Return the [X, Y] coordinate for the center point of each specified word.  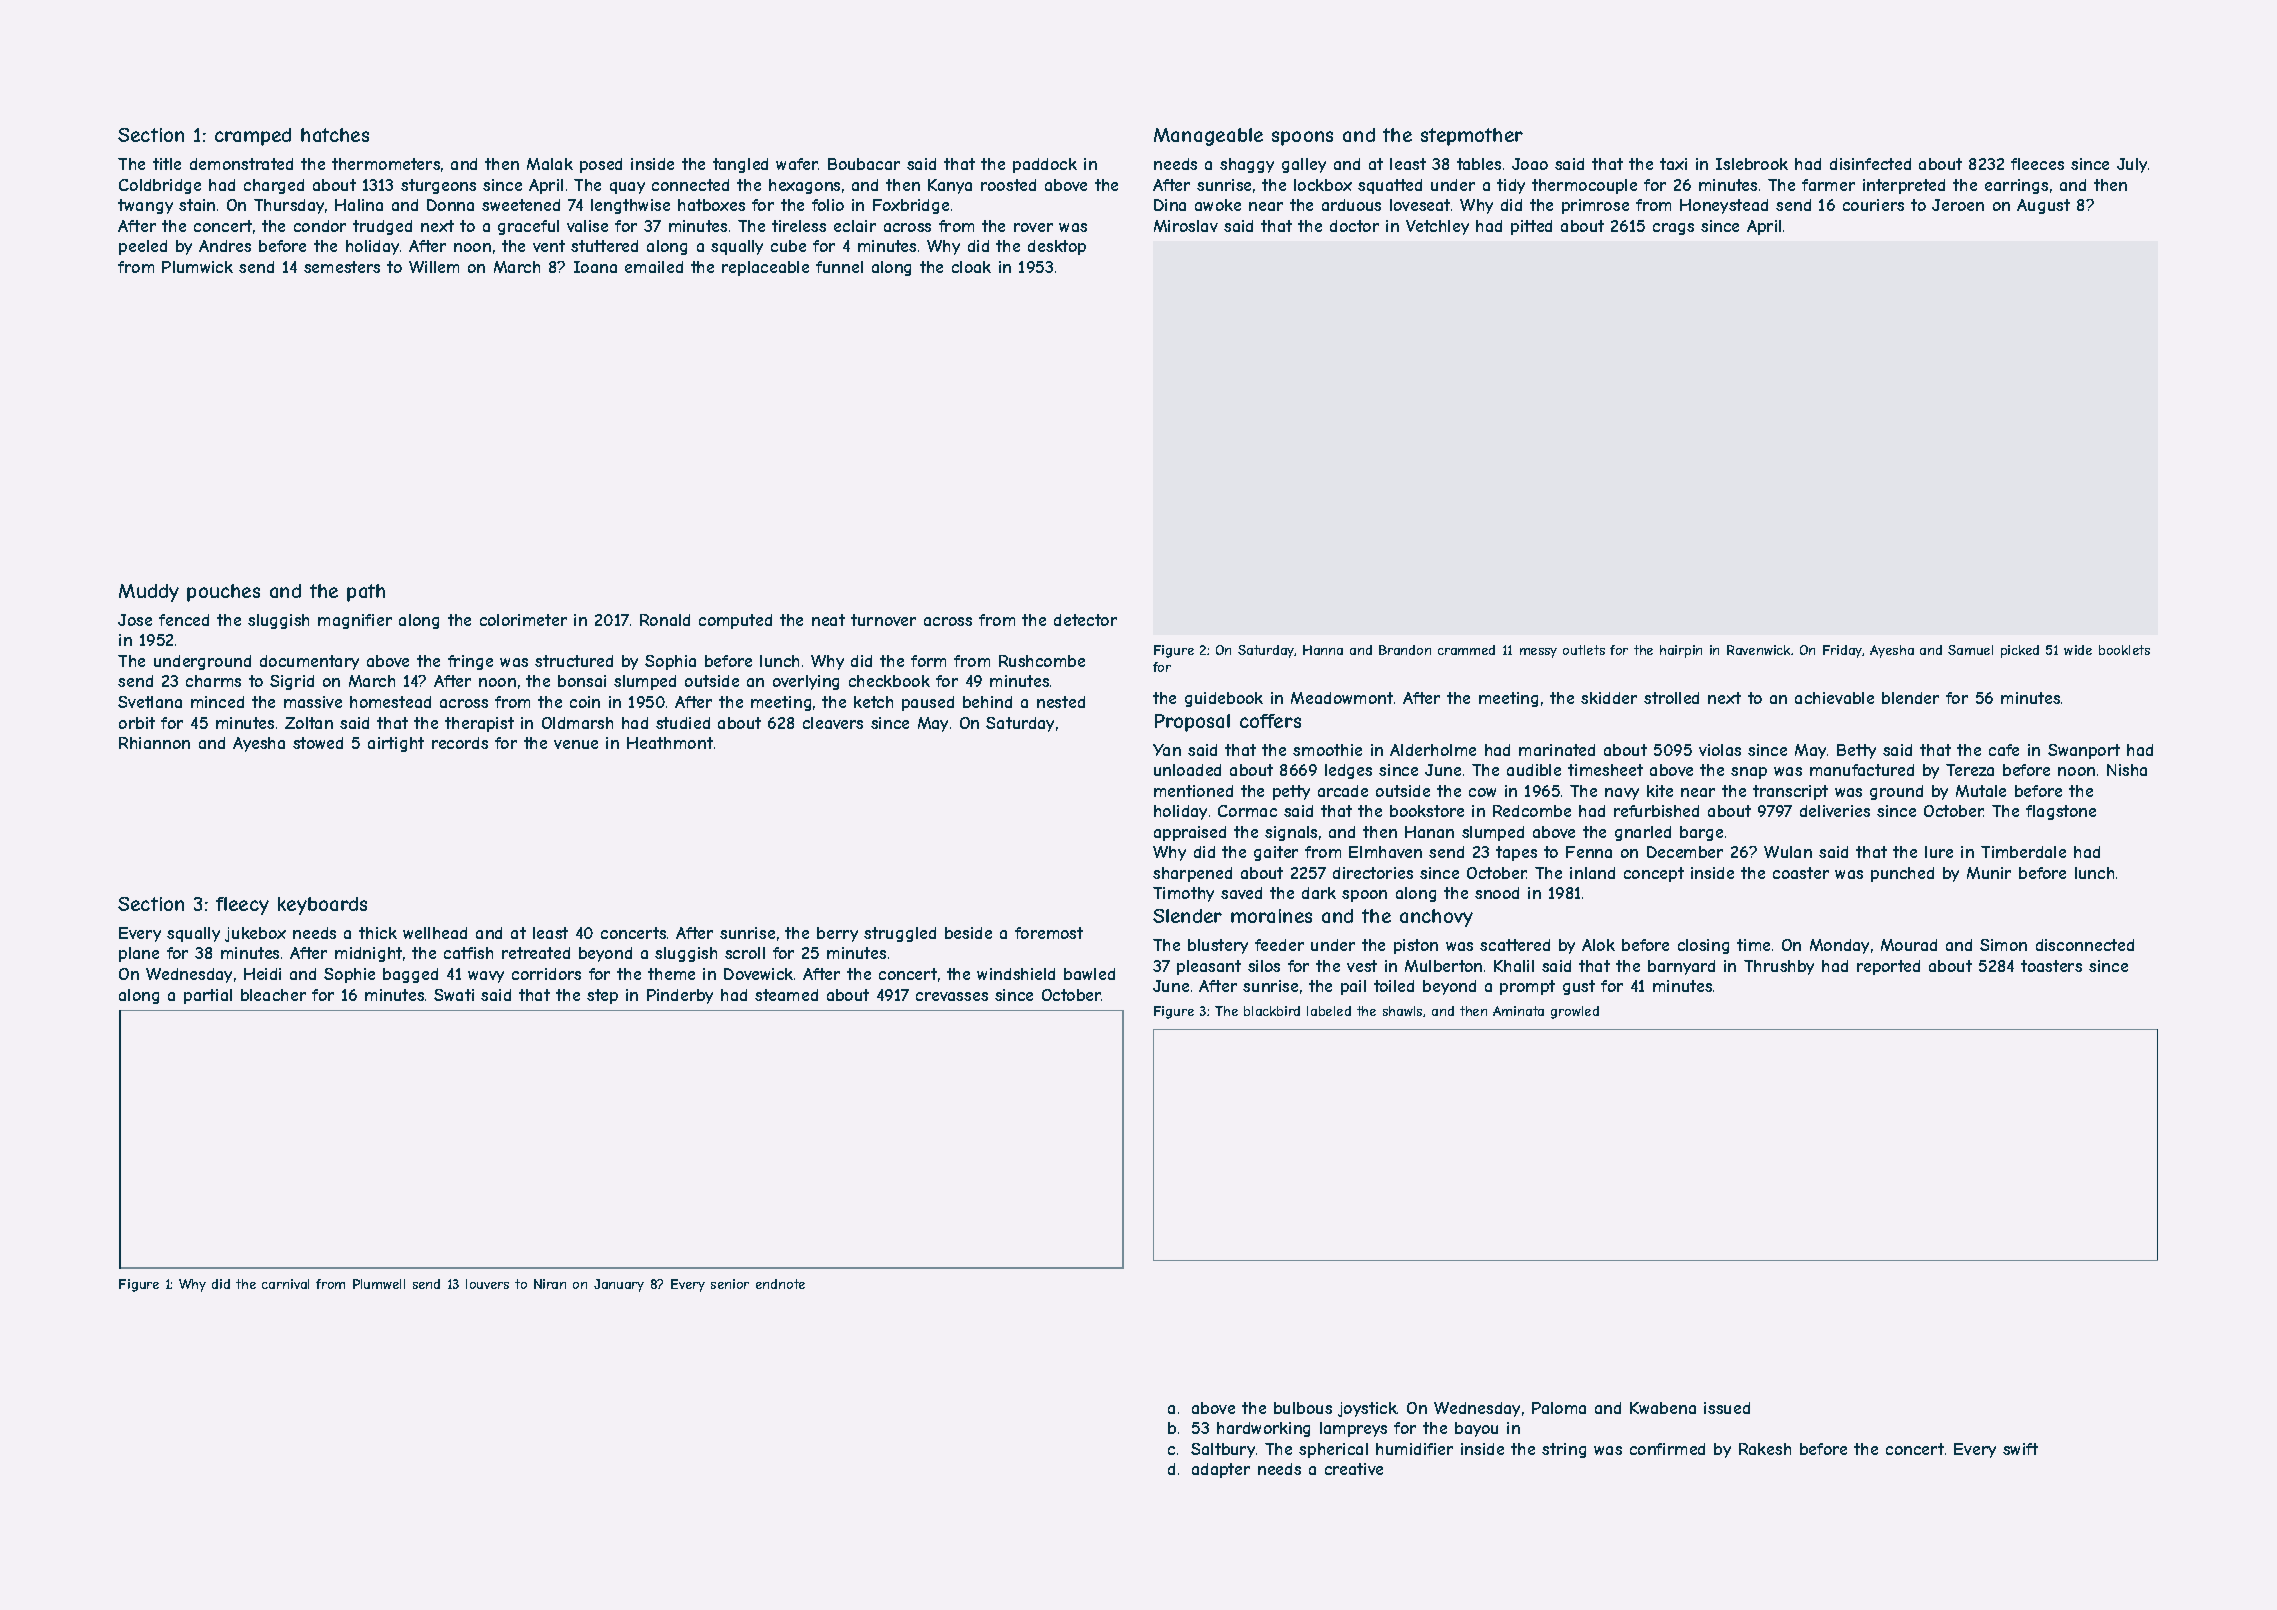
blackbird [1272, 1011]
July [2132, 165]
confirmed [1667, 1449]
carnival [285, 1284]
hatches [335, 135]
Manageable [1208, 137]
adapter [1221, 1470]
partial [208, 996]
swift [2020, 1449]
